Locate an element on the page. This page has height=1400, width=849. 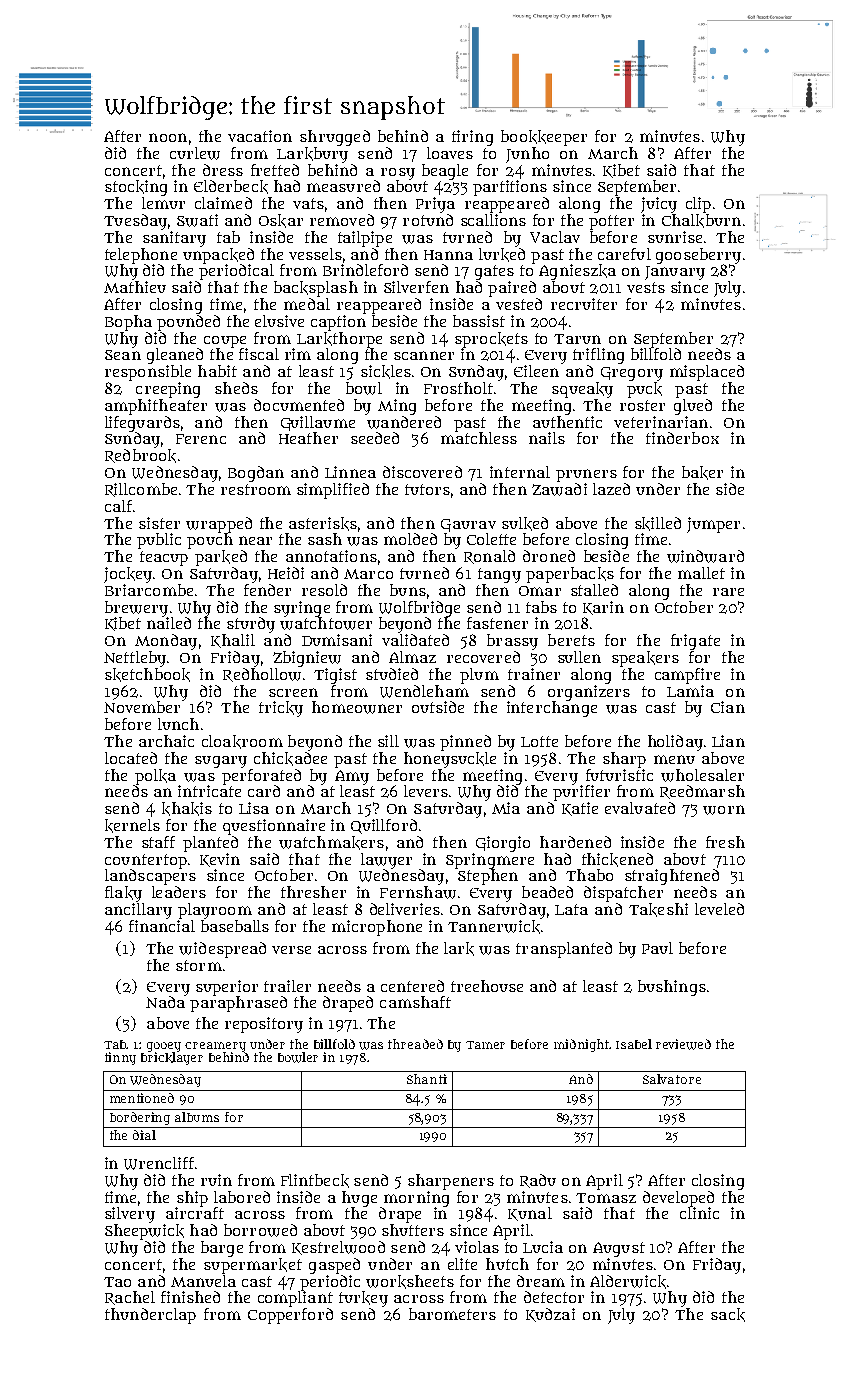
sketchbook is located at coordinates (147, 675).
